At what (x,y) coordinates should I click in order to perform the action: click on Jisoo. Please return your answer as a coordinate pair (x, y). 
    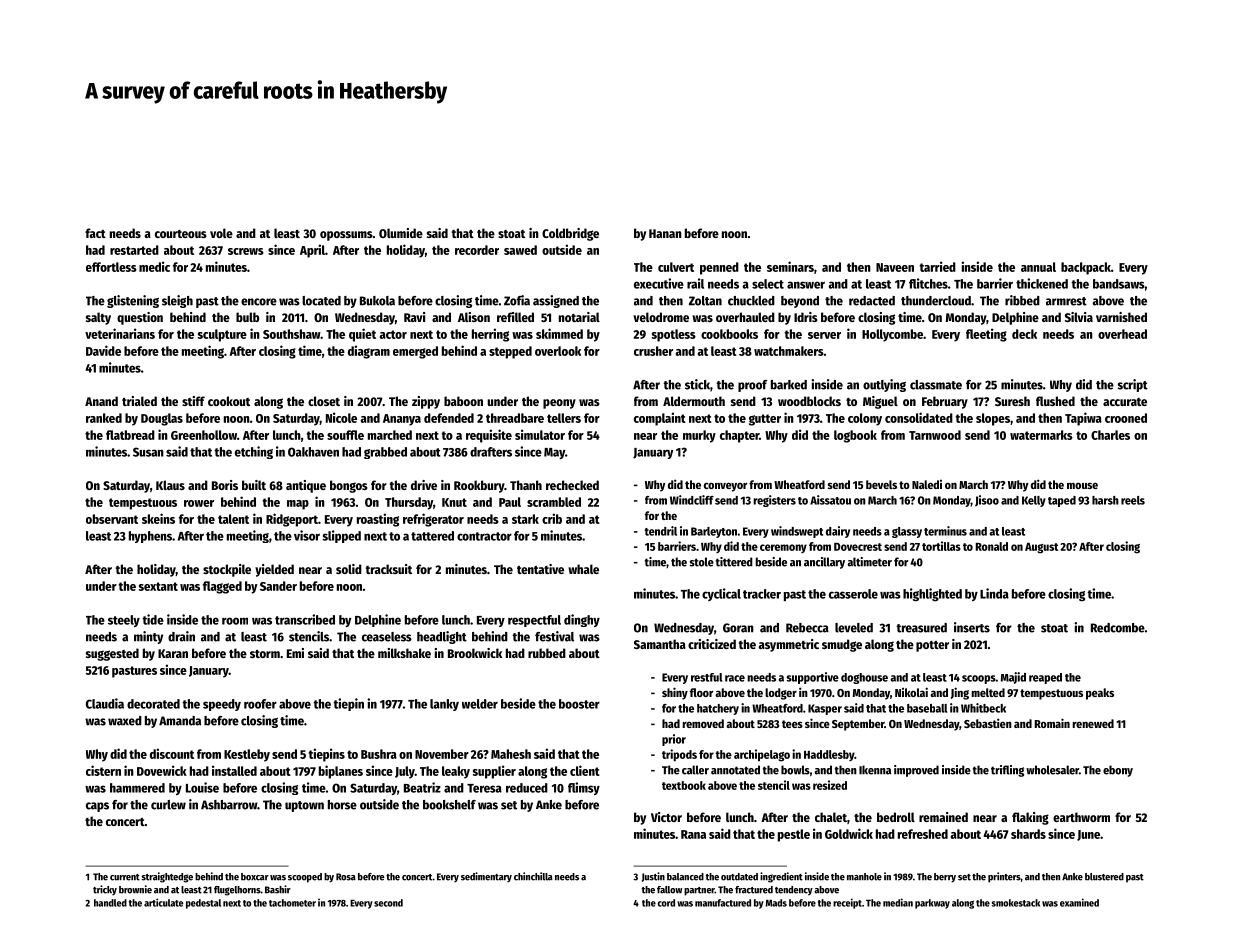
    Looking at the image, I should click on (987, 500).
